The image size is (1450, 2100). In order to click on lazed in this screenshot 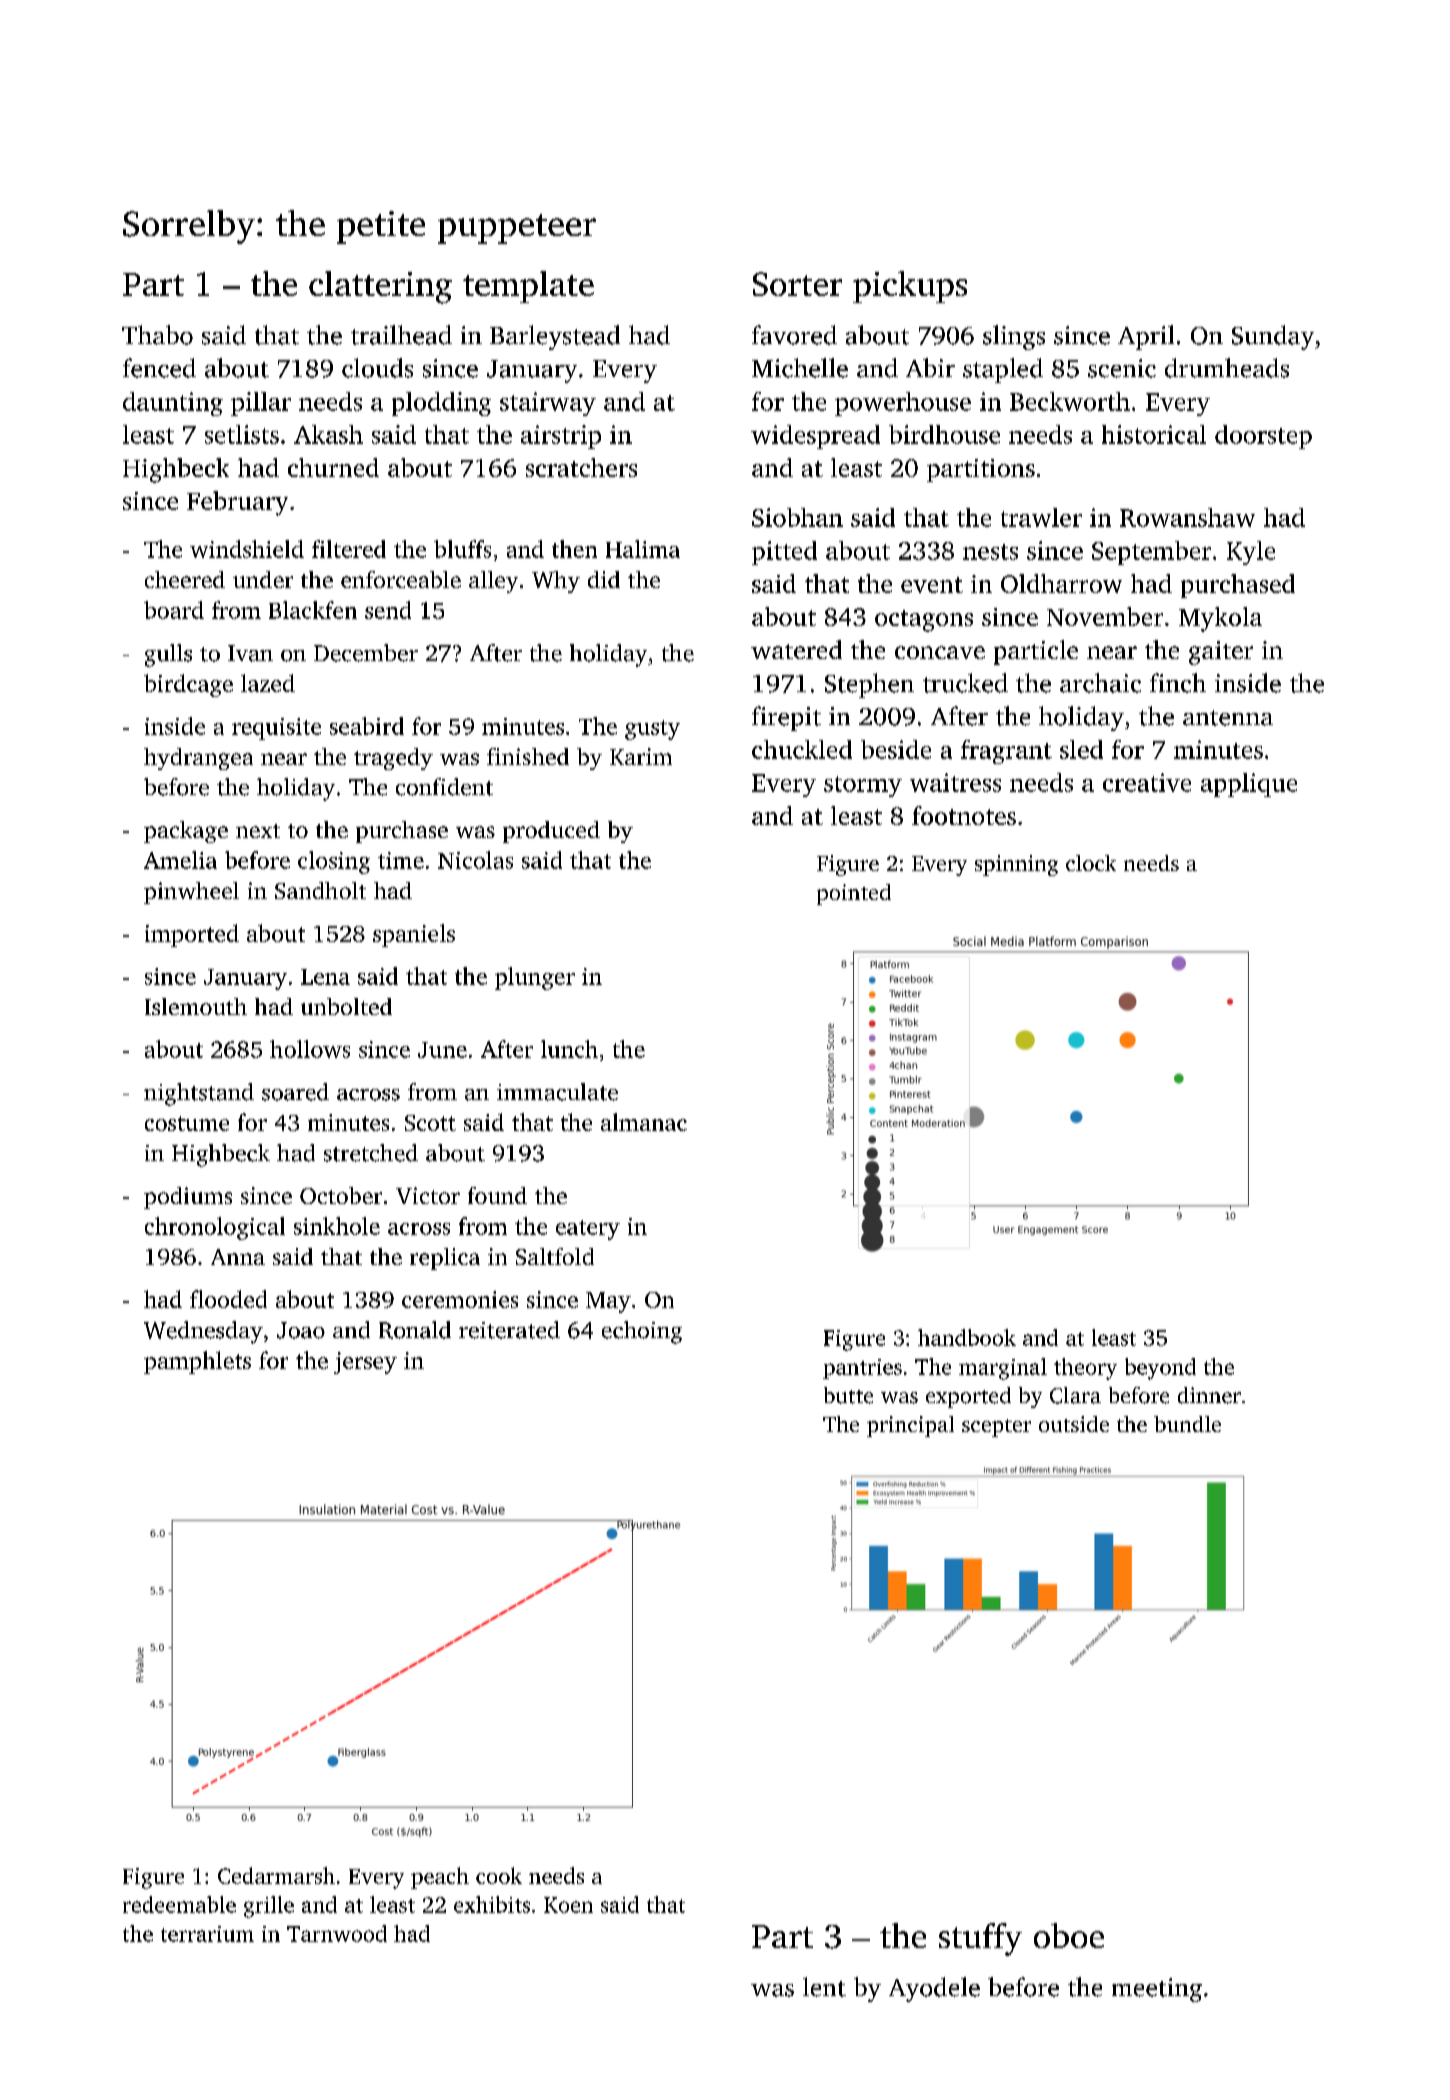, I will do `click(268, 683)`.
